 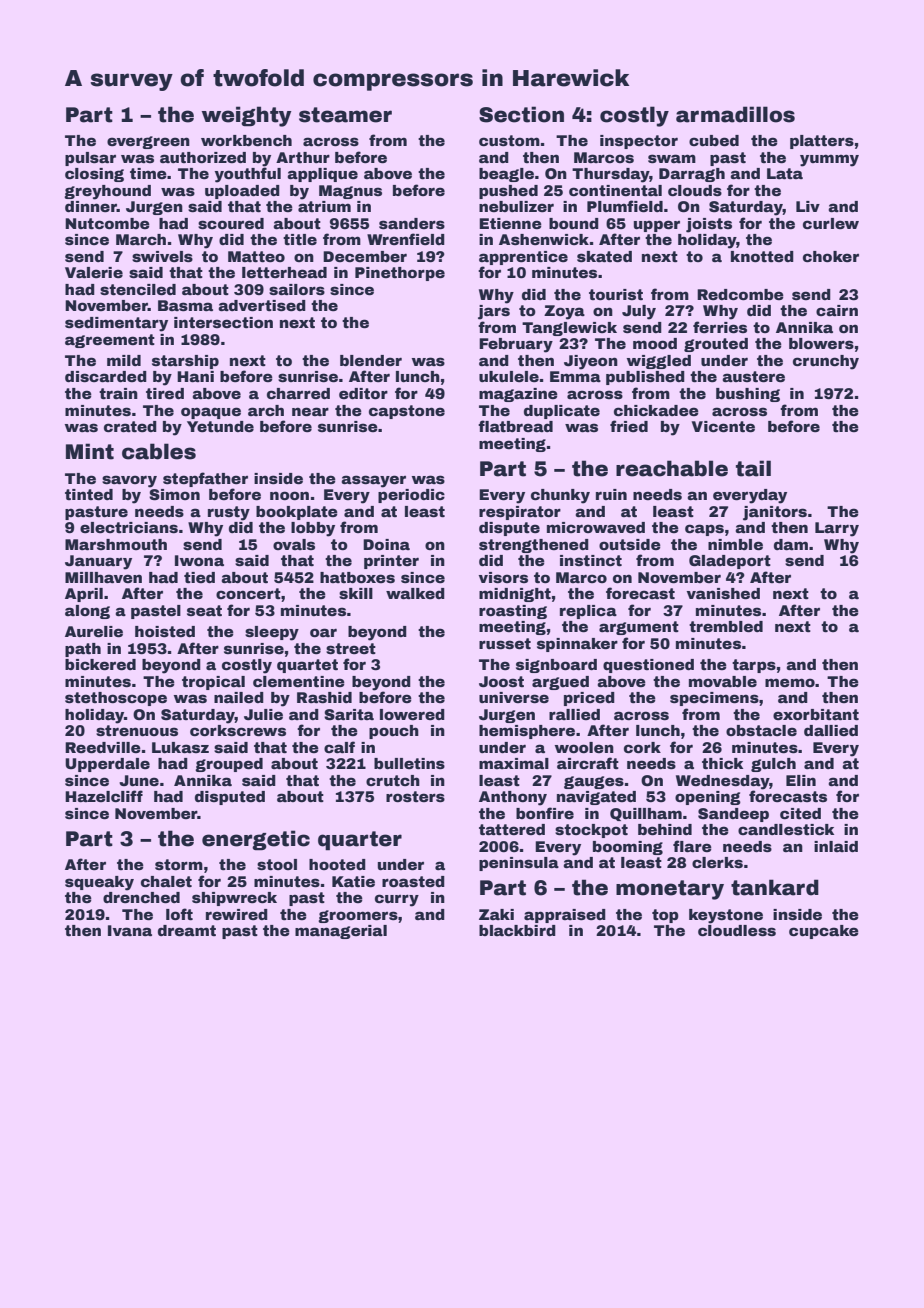 I want to click on time, so click(x=148, y=173).
